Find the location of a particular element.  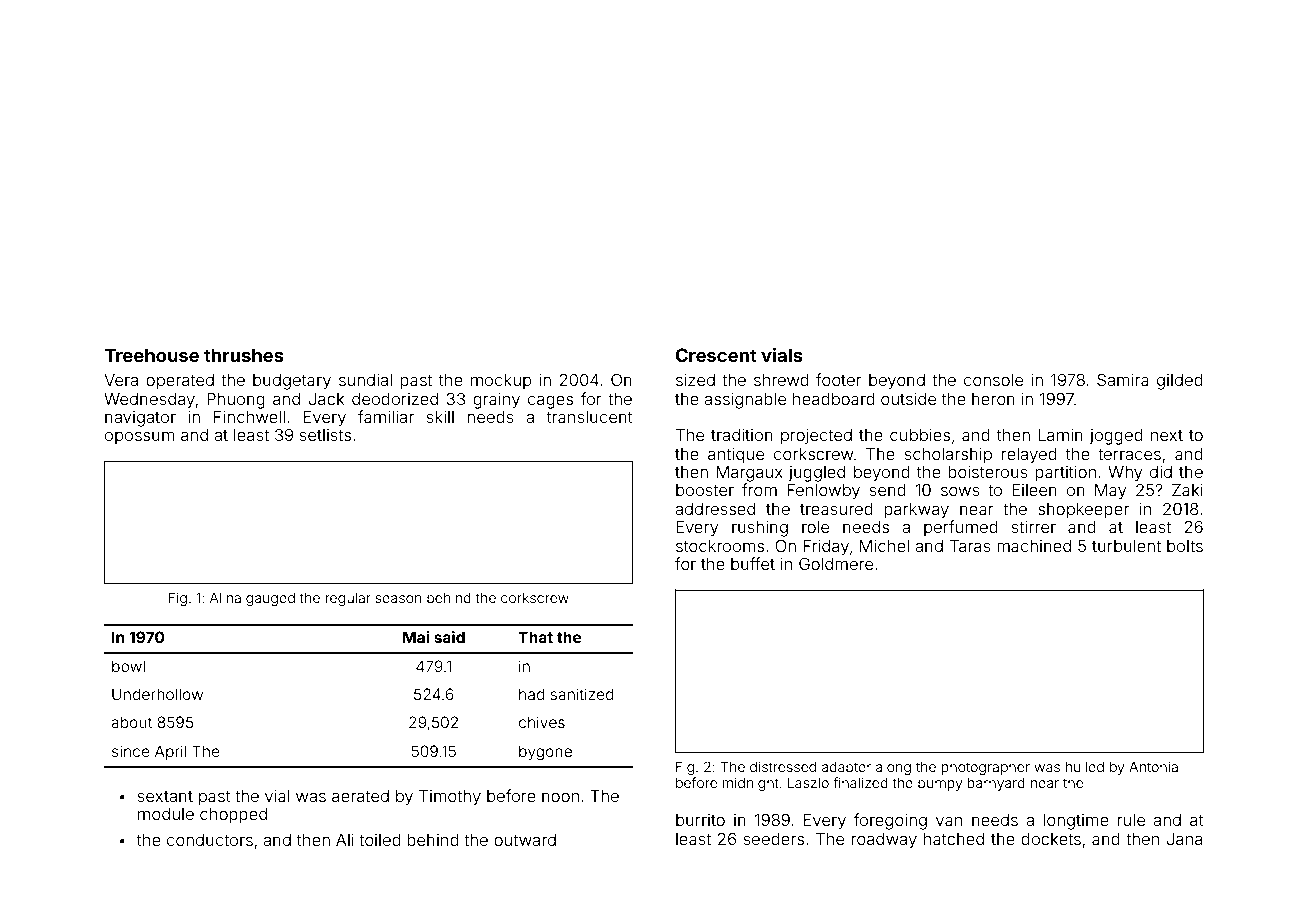

had is located at coordinates (531, 694).
